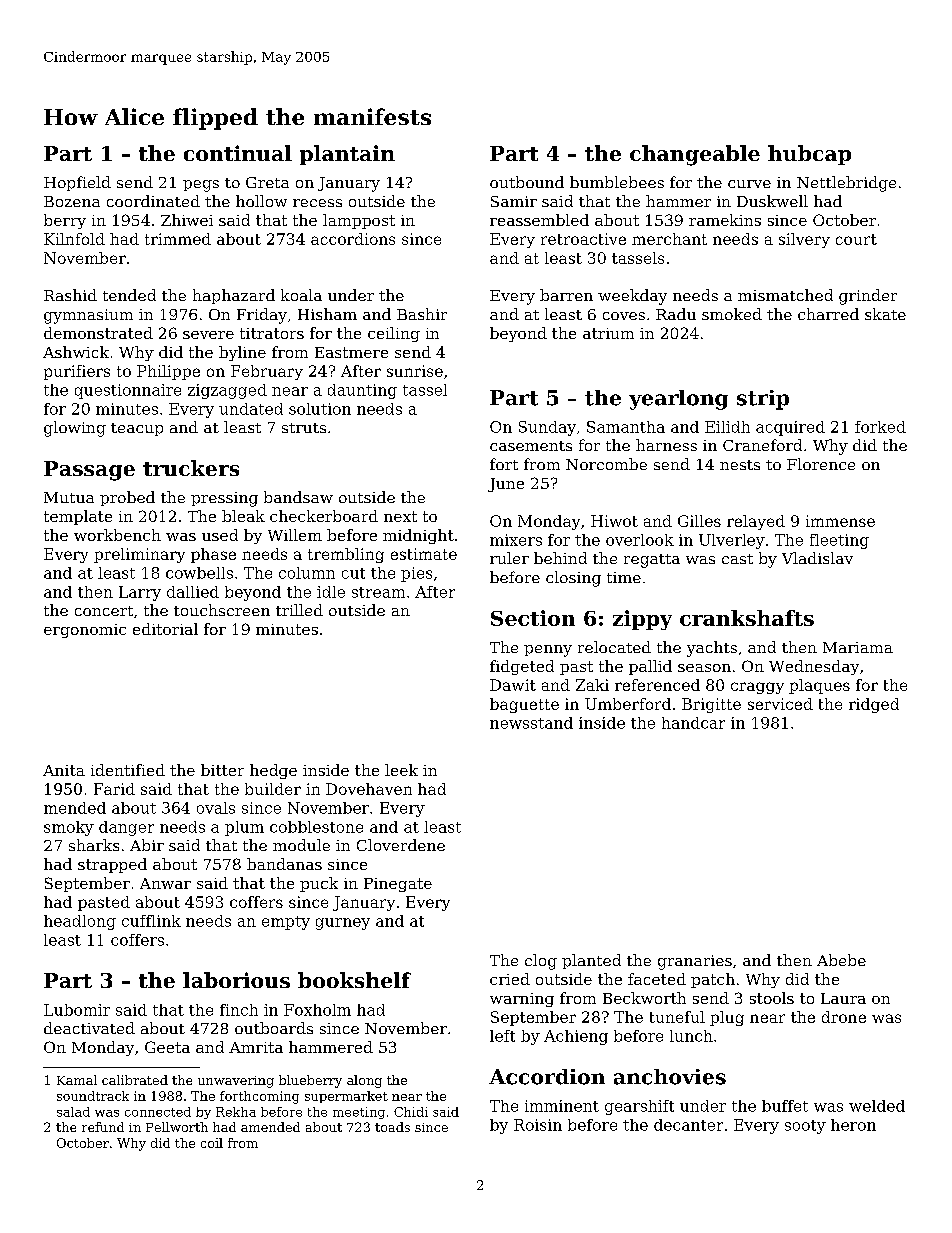 This screenshot has height=1233, width=952. Describe the element at coordinates (411, 1112) in the screenshot. I see `Chidi` at that location.
